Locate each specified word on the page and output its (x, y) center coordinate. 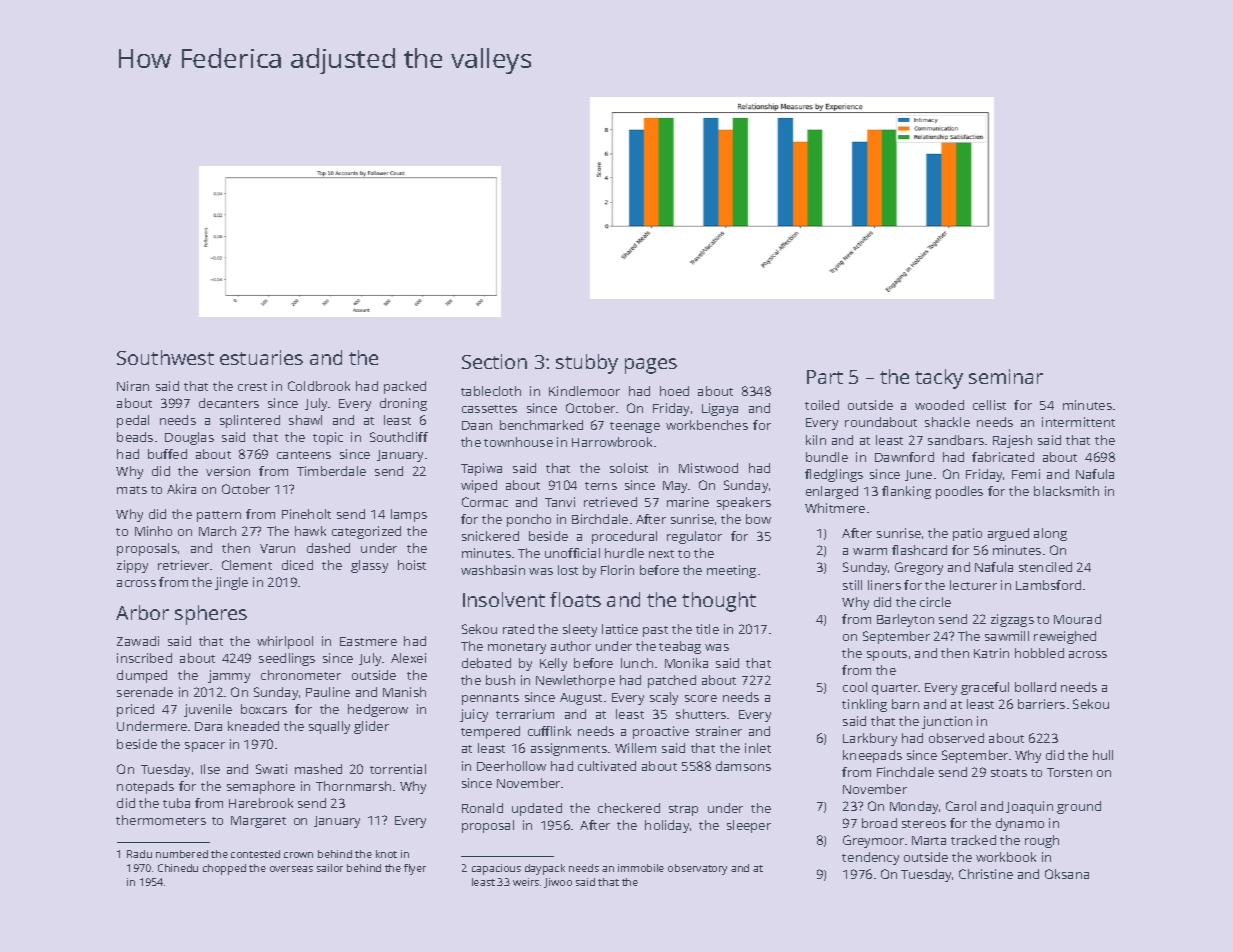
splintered (250, 421)
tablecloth (491, 391)
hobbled (1039, 653)
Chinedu (178, 868)
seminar (1006, 376)
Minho (153, 531)
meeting (731, 571)
